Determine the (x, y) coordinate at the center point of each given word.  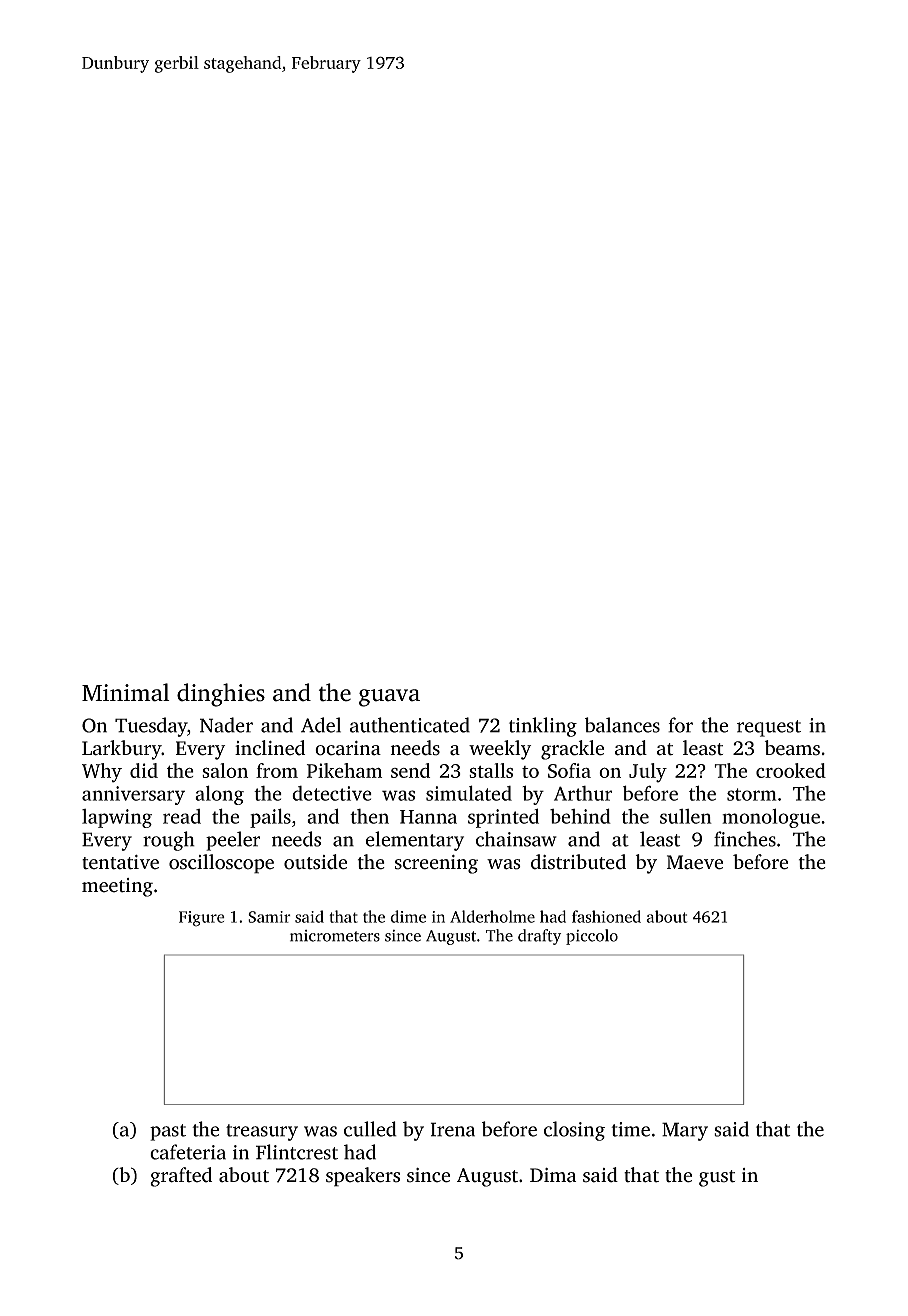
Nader (226, 725)
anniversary (133, 795)
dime (408, 916)
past (168, 1132)
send (410, 770)
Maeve (695, 862)
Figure (202, 919)
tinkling (543, 727)
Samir (269, 917)
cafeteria (188, 1152)
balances (622, 725)
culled (370, 1129)
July (648, 773)
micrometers (335, 936)
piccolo (592, 937)
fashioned (606, 916)
